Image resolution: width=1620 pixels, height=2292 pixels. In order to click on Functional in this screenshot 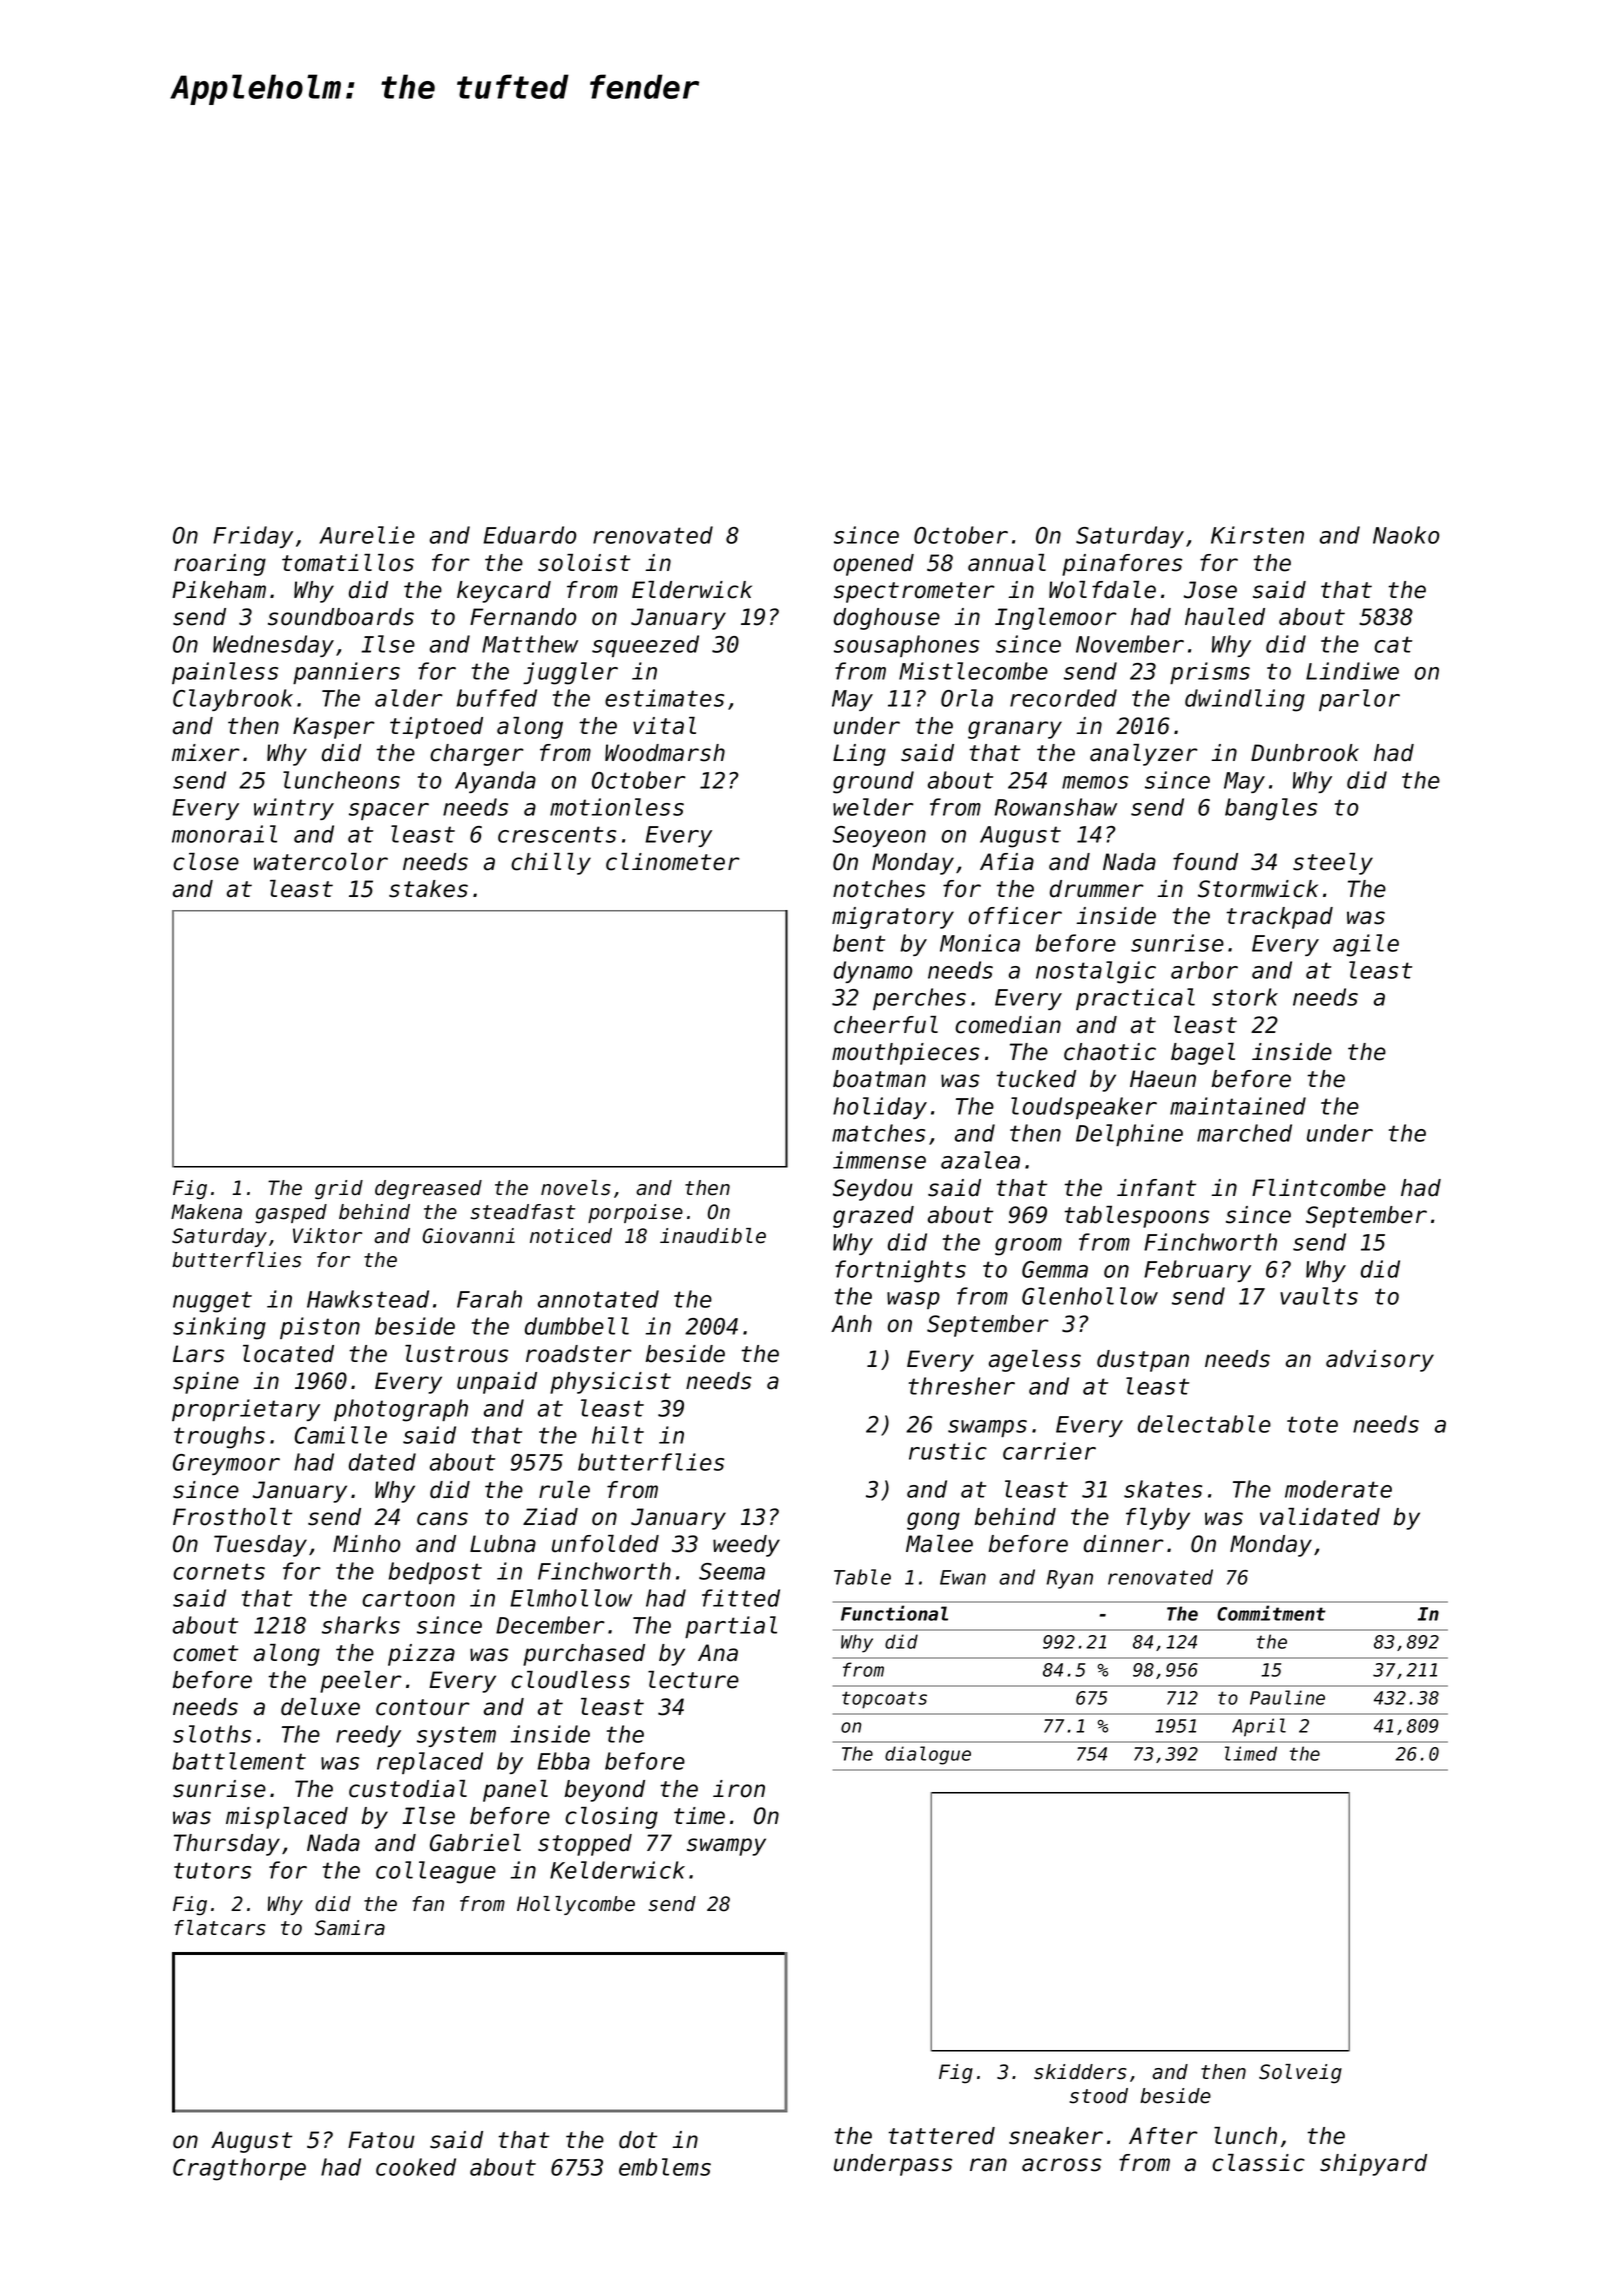, I will do `click(894, 1613)`.
